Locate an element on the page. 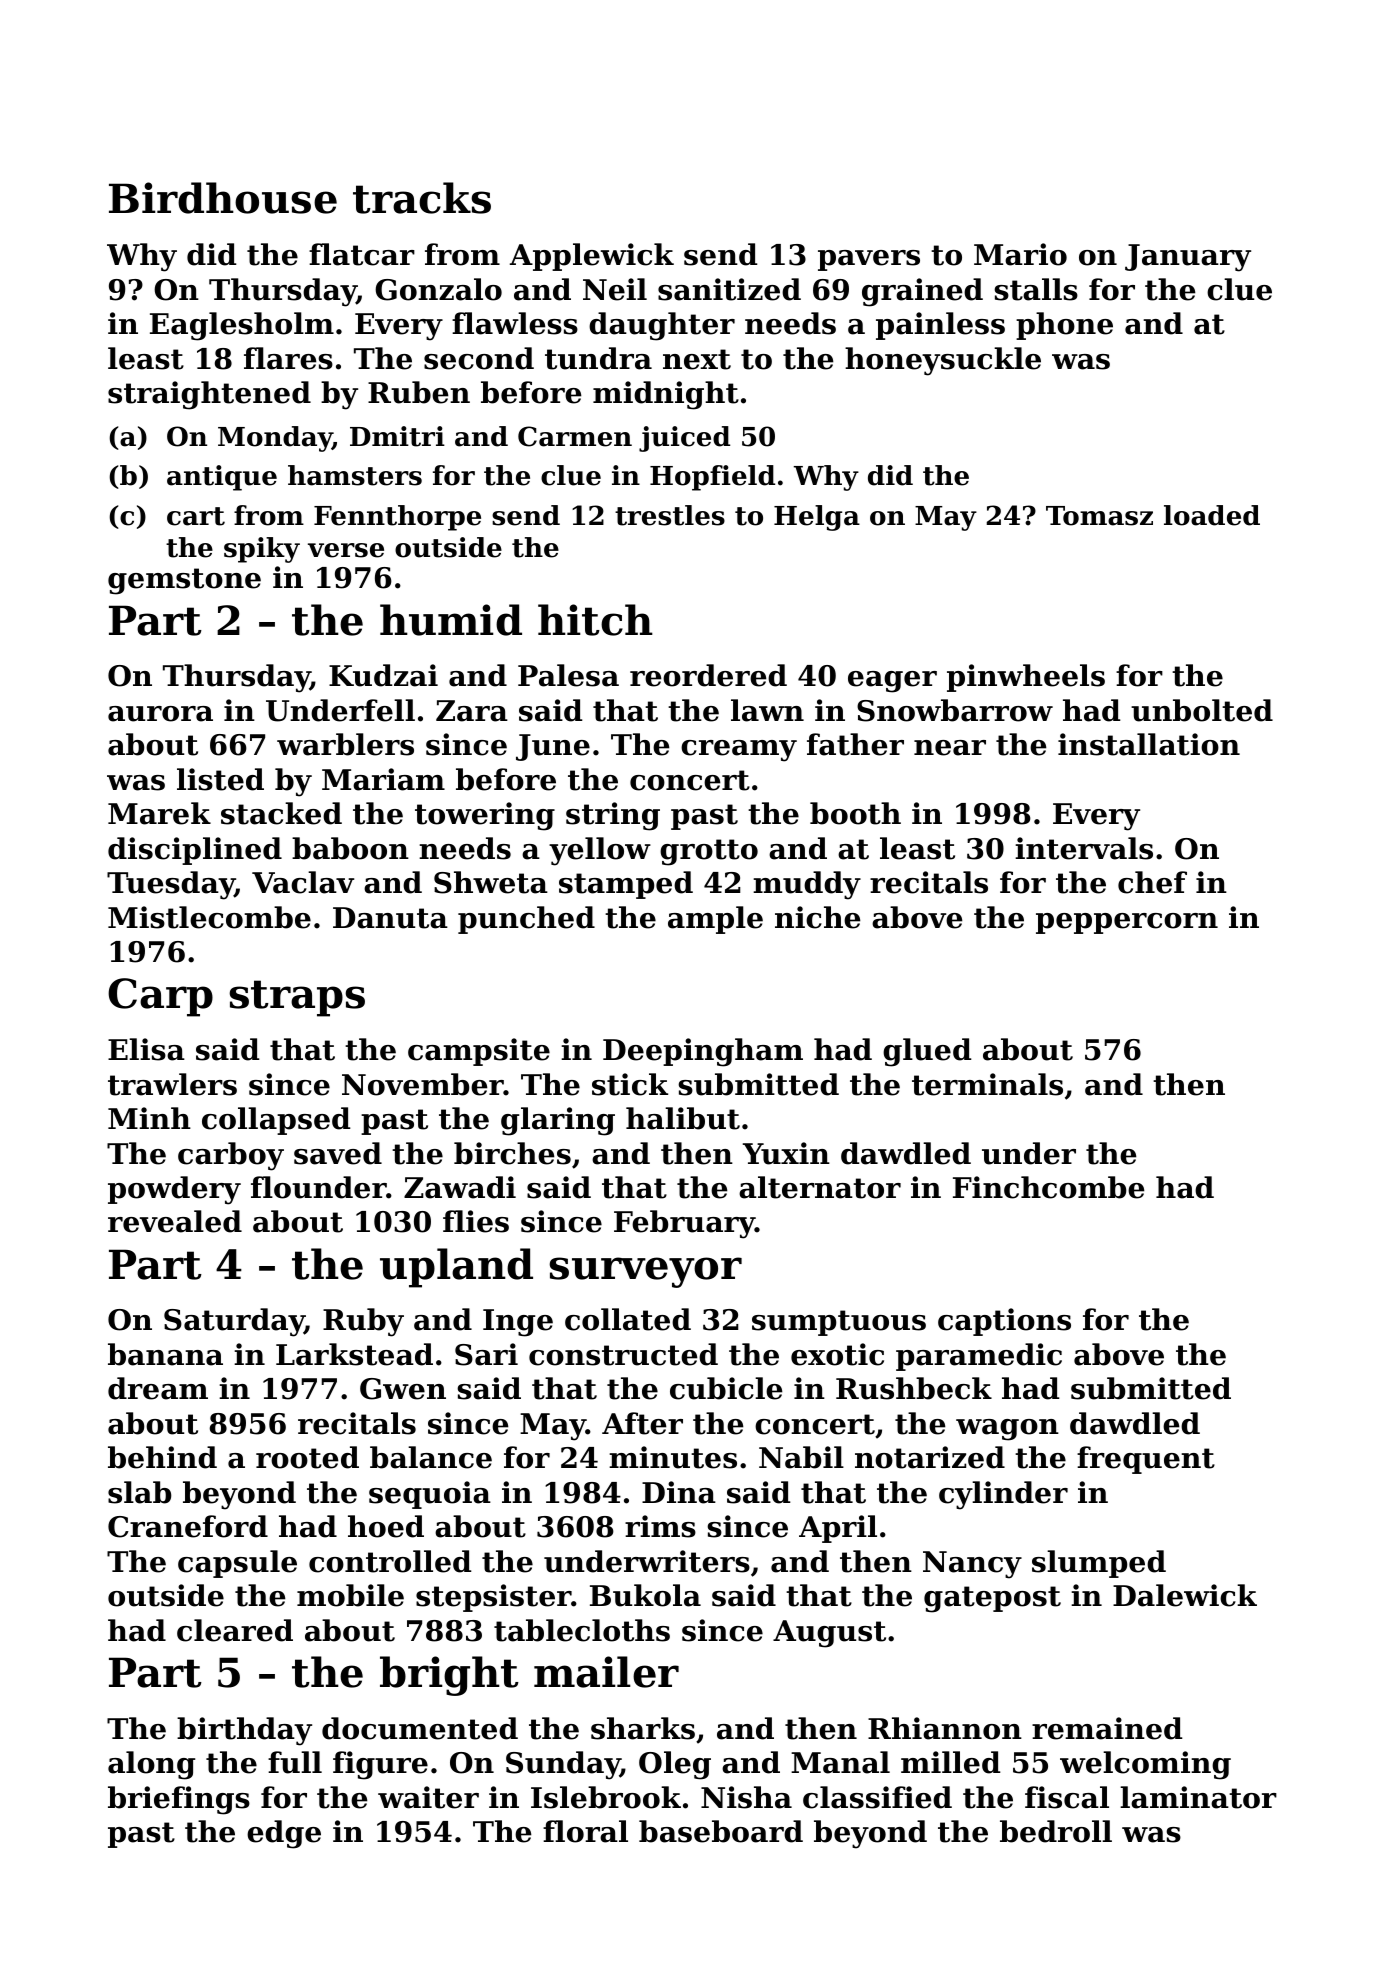 The height and width of the image is (1969, 1386). upland is located at coordinates (456, 1268).
